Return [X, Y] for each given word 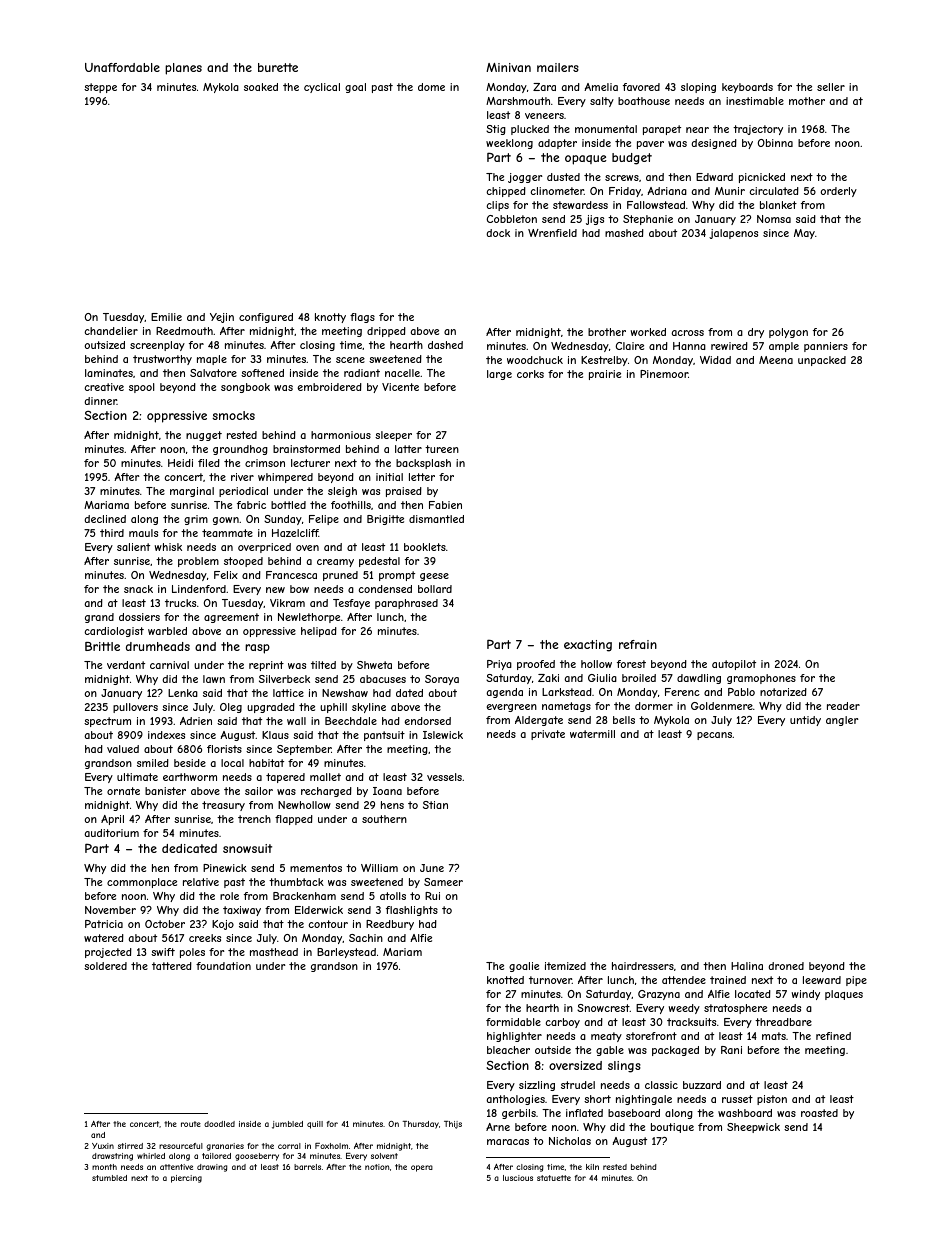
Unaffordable [122, 67]
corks [530, 374]
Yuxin [103, 1146]
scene [350, 360]
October [165, 924]
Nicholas [570, 1141]
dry [756, 333]
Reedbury [390, 925]
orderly [839, 192]
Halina [747, 966]
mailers [558, 67]
